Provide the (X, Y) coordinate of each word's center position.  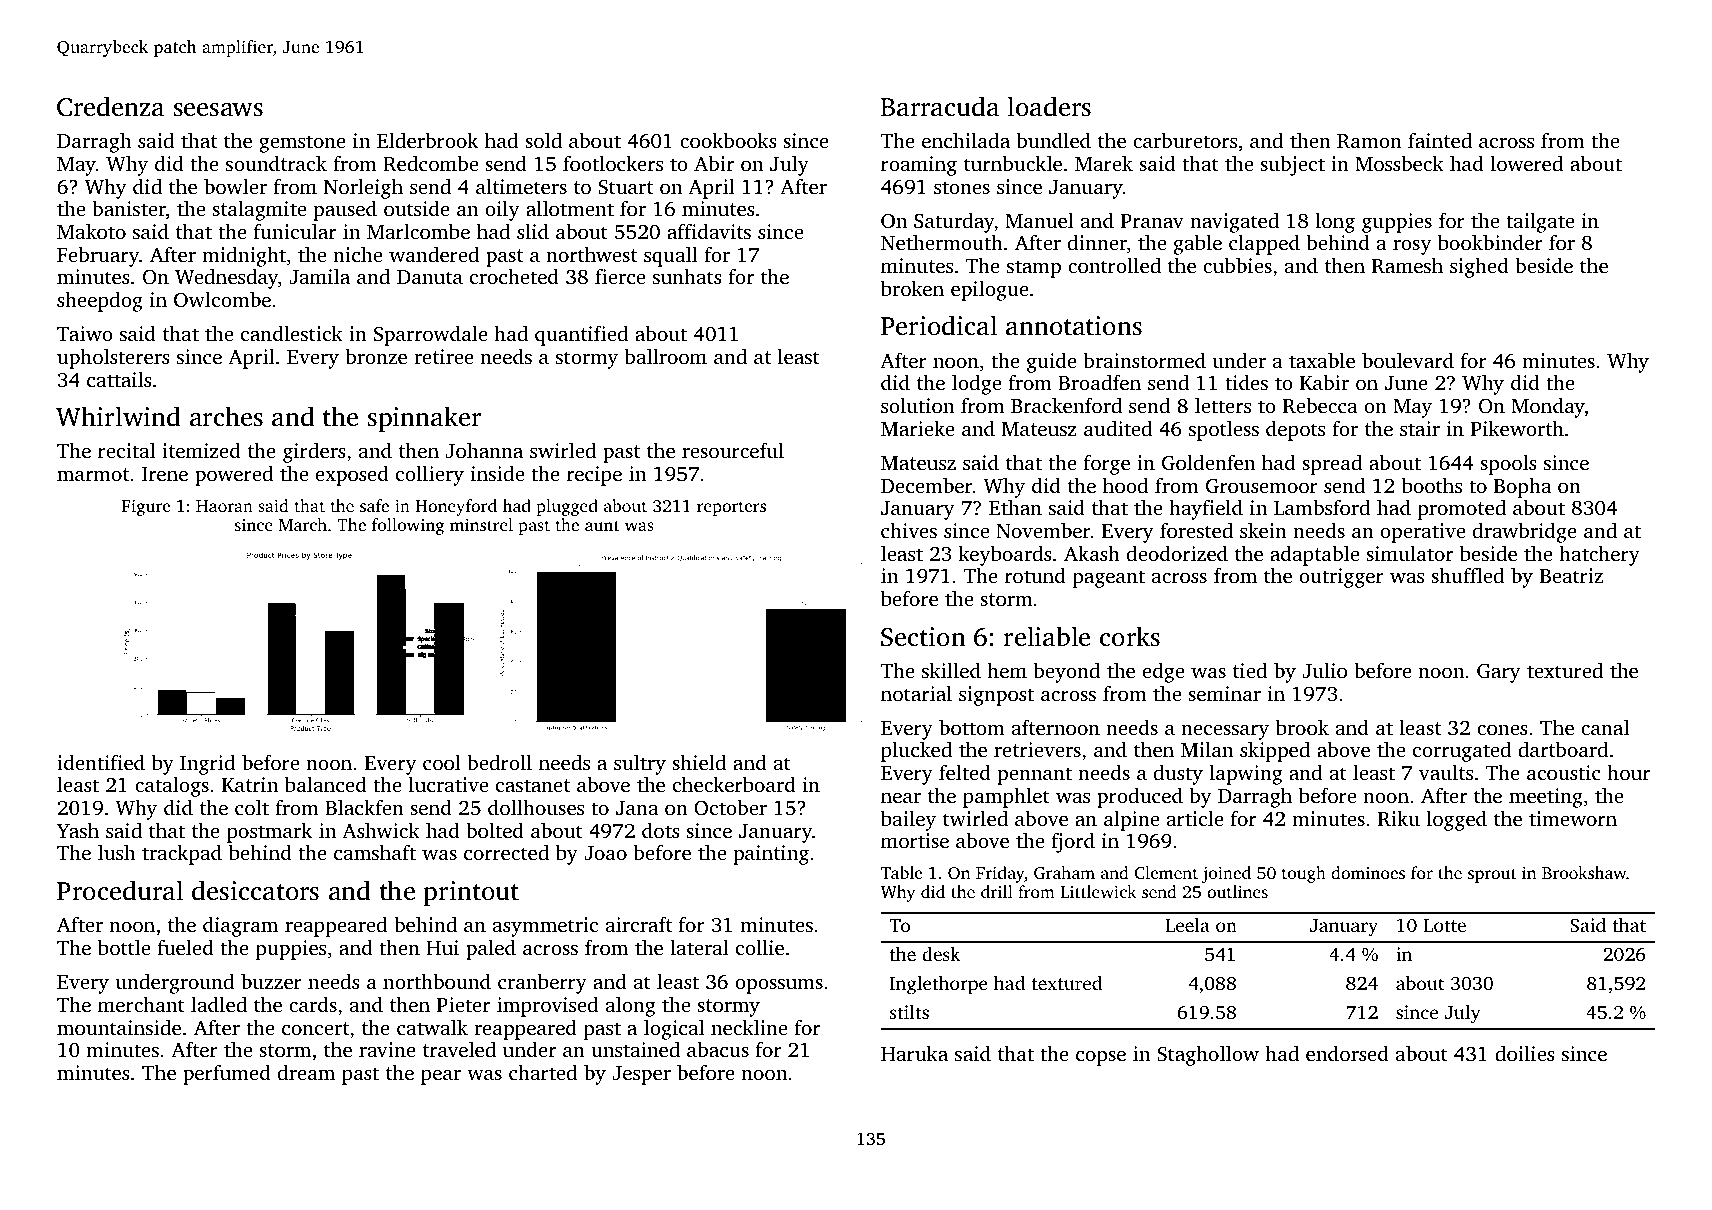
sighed (1479, 267)
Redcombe (430, 163)
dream (306, 1072)
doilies (1525, 1053)
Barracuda (940, 106)
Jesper (642, 1075)
